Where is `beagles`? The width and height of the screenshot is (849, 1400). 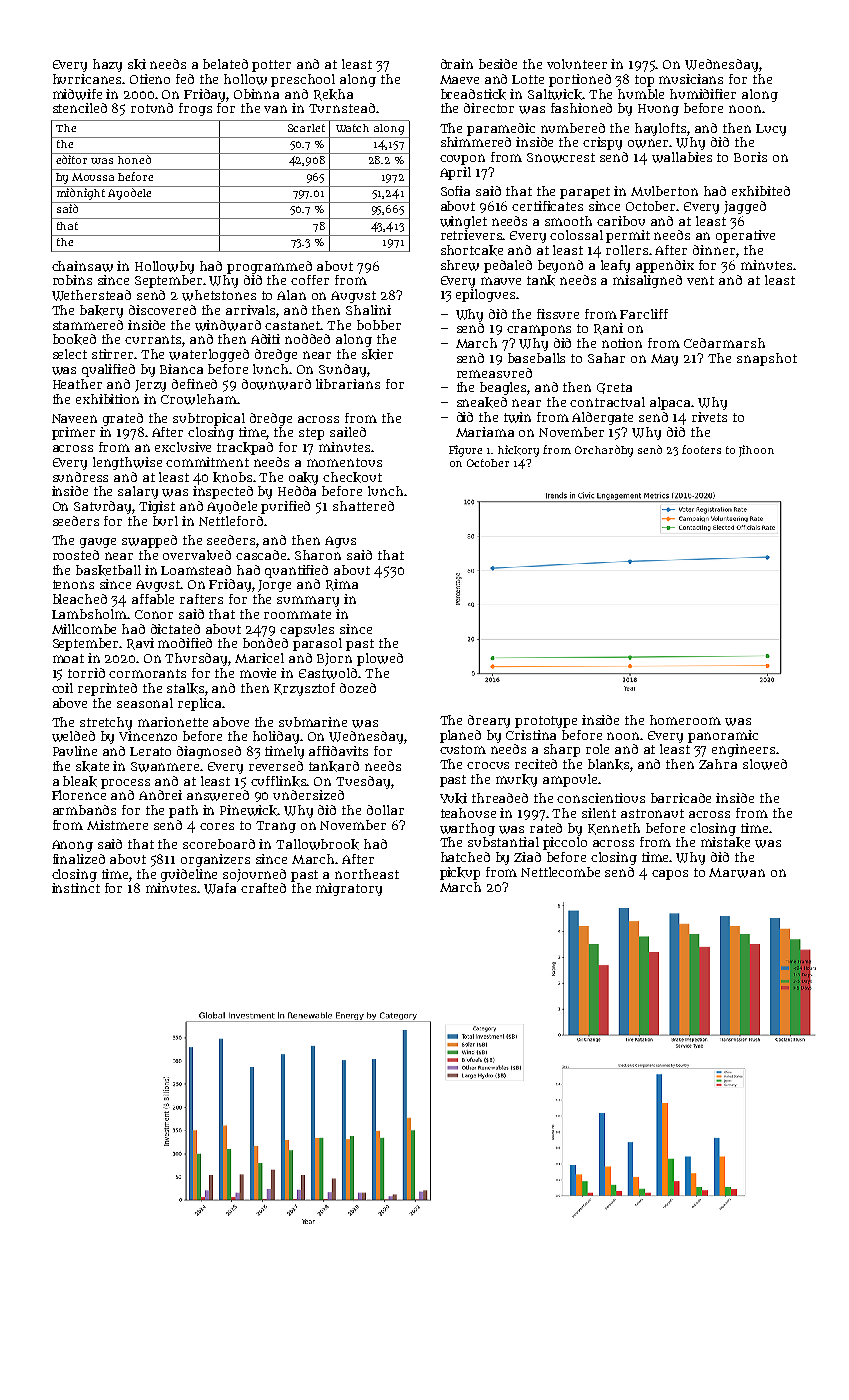 beagles is located at coordinates (504, 388).
